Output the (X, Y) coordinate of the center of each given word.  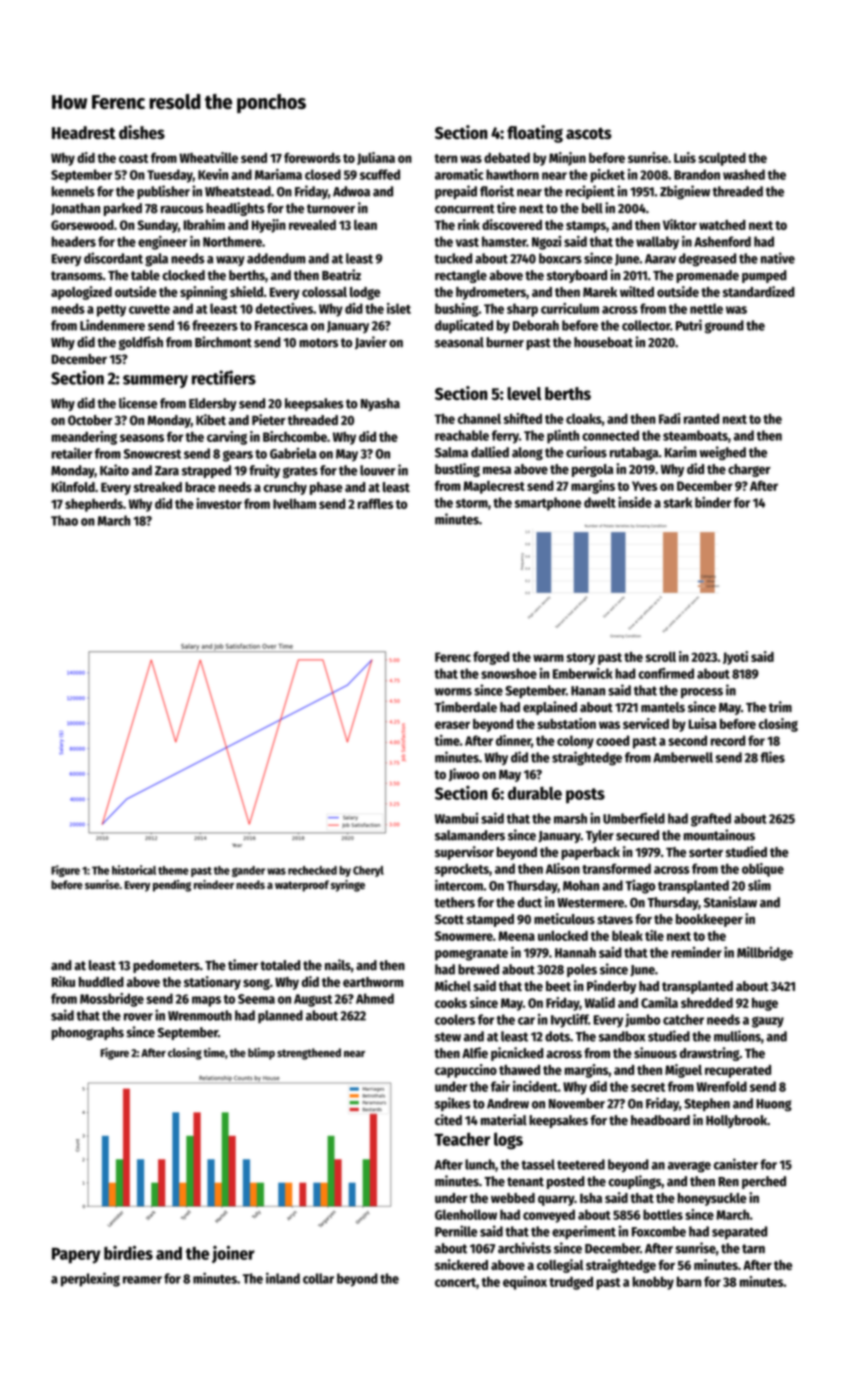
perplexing (90, 1279)
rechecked (312, 870)
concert (455, 1282)
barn (689, 1281)
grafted (711, 820)
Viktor (680, 224)
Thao (64, 520)
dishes (142, 132)
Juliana (376, 158)
